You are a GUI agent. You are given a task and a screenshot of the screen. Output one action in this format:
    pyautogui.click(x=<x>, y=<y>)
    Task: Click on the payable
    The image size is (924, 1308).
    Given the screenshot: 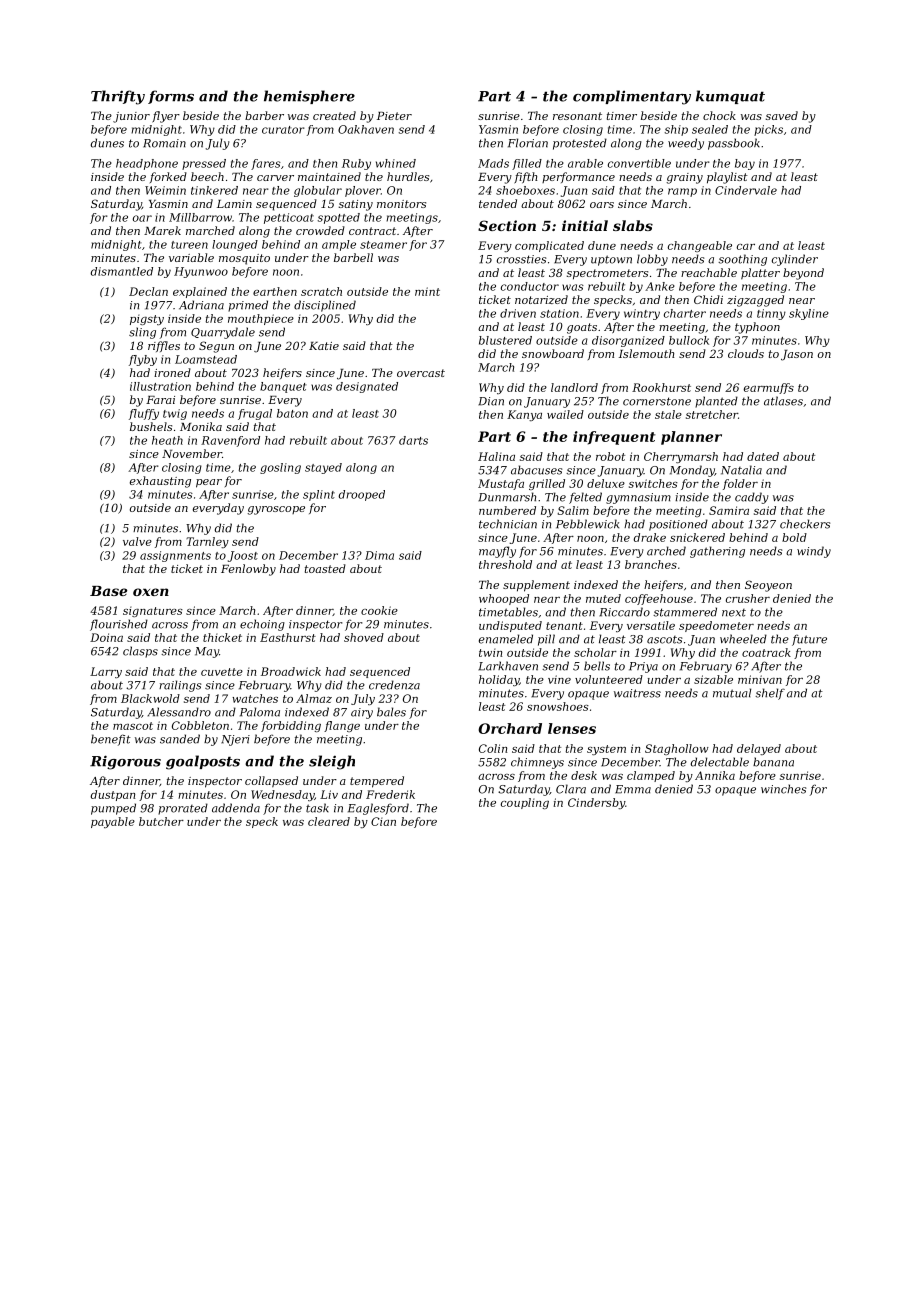 What is the action you would take?
    pyautogui.click(x=113, y=822)
